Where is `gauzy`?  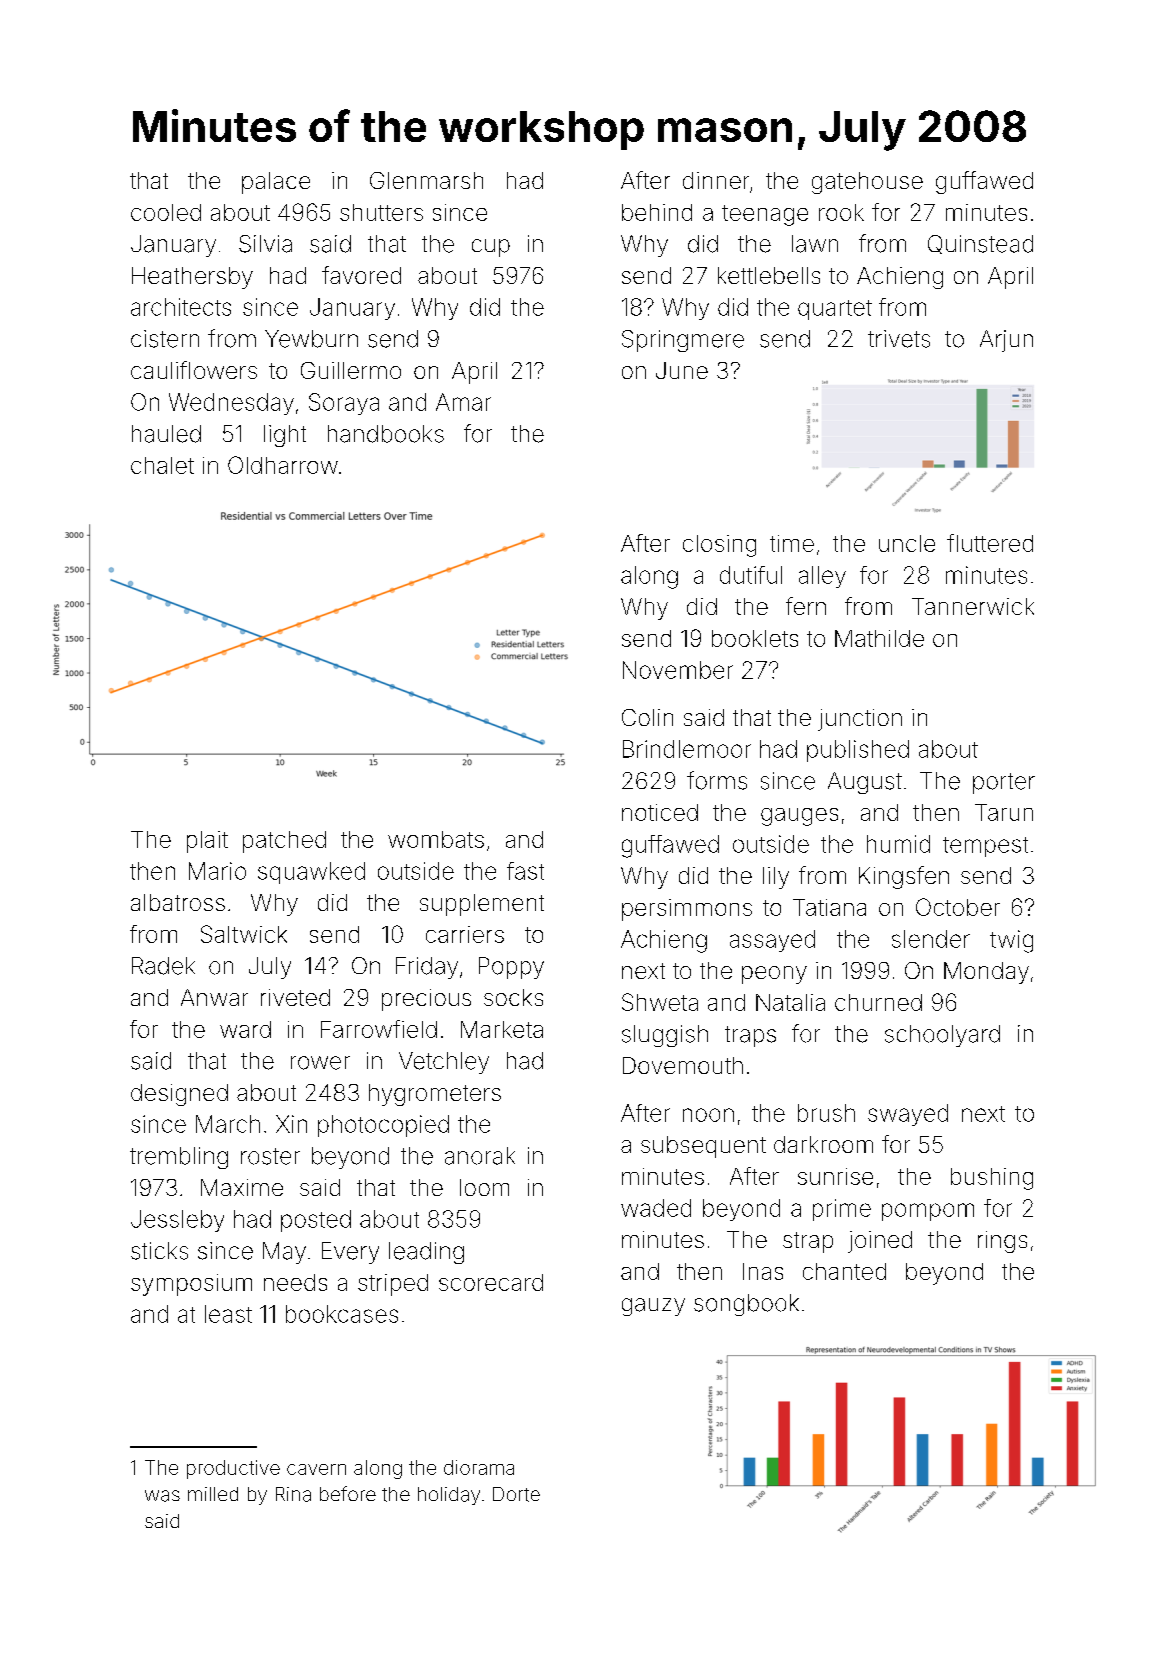 gauzy is located at coordinates (653, 1307).
